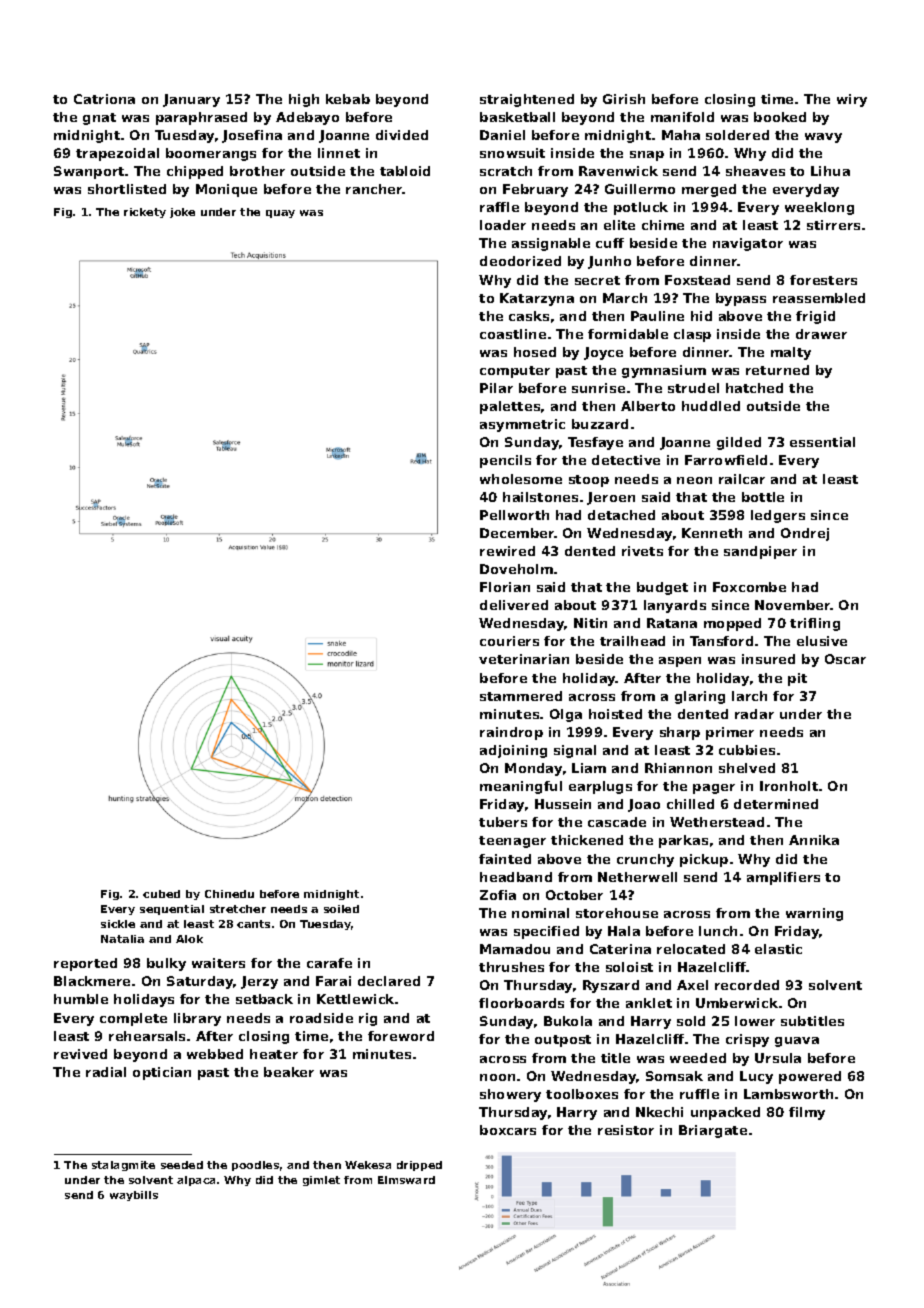  I want to click on Wekesa, so click(368, 1165).
